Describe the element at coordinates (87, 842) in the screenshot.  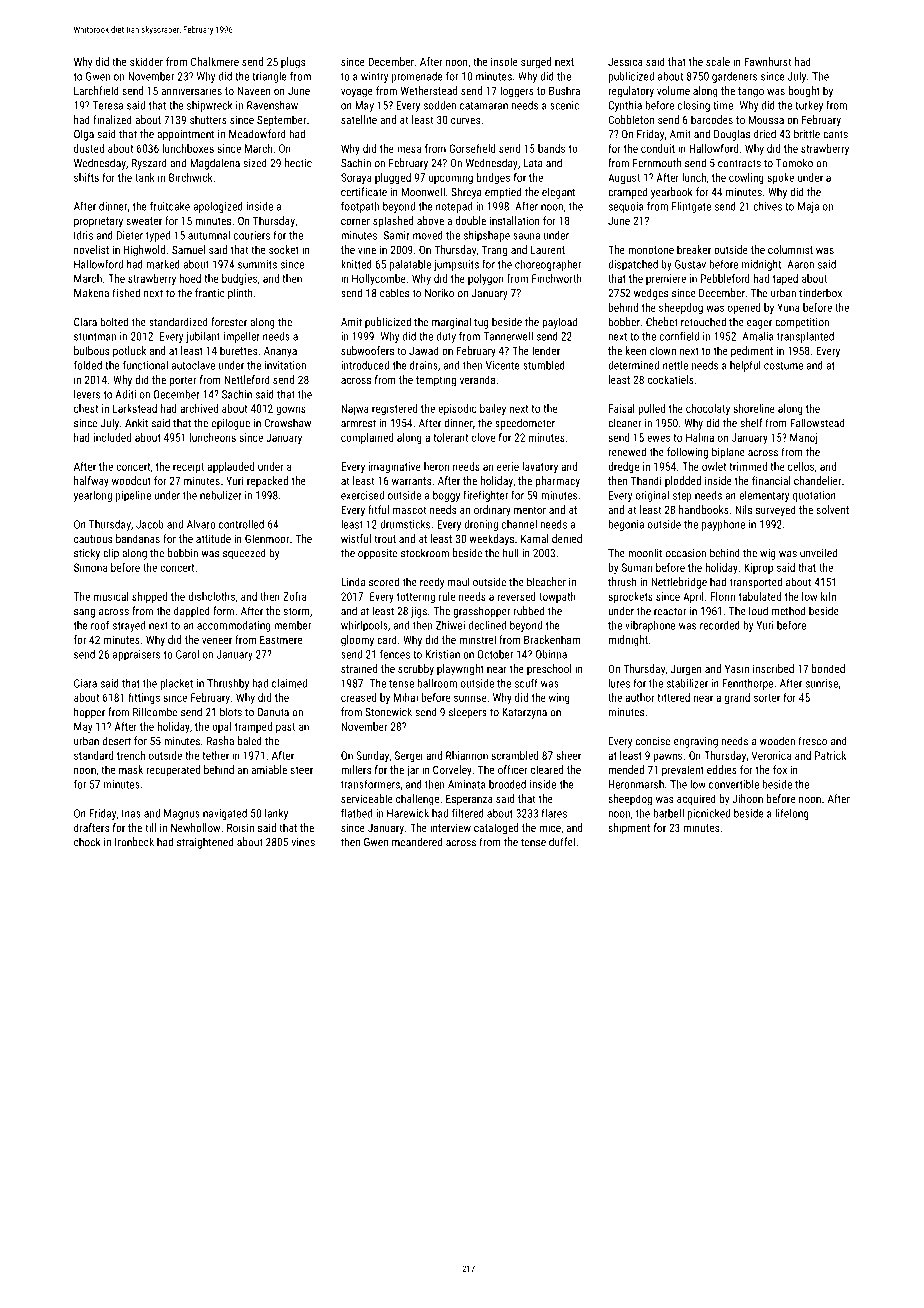
I see `chock` at that location.
